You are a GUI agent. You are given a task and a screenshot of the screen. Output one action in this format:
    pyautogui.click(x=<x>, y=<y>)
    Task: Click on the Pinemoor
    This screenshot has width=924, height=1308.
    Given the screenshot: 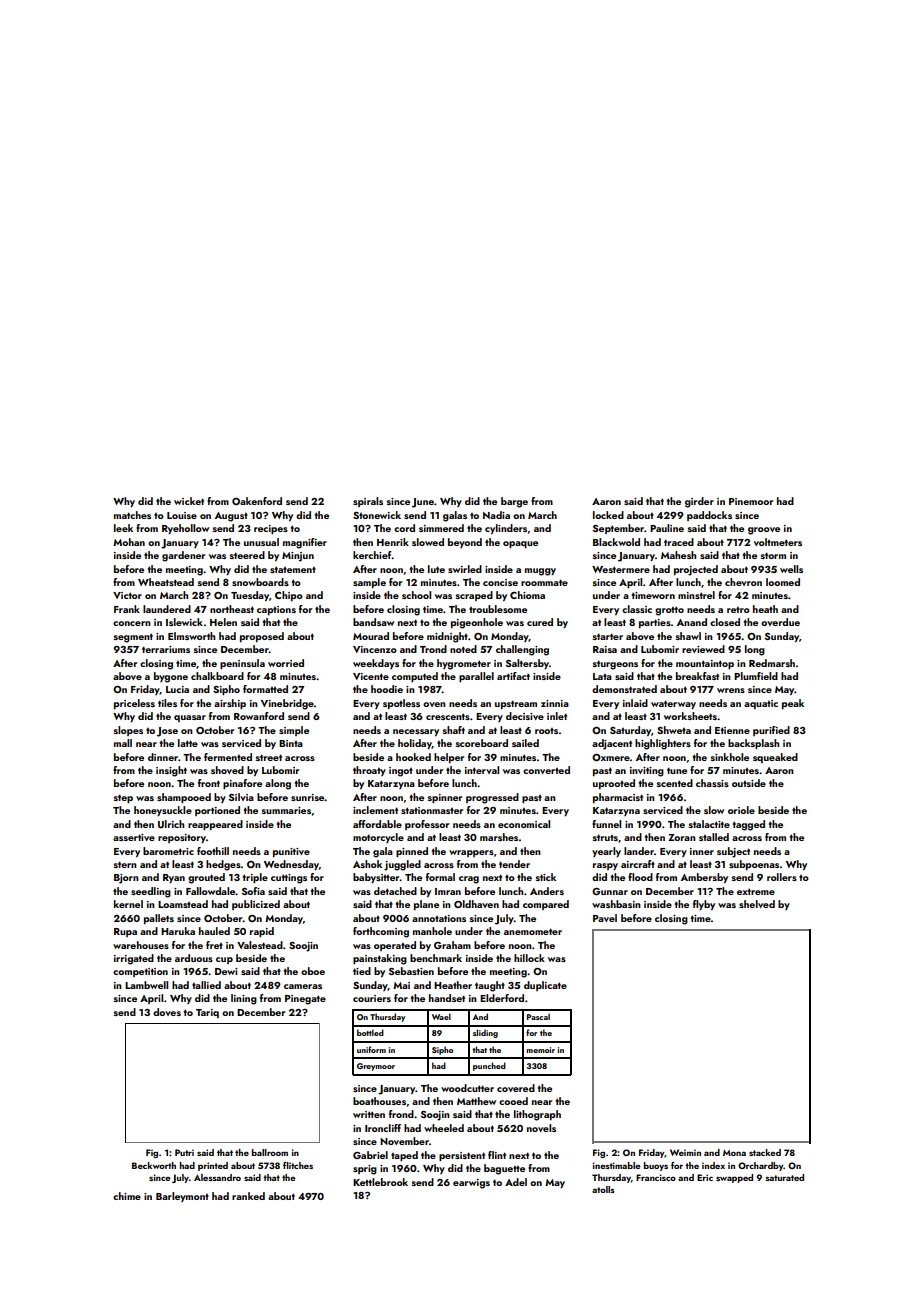 What is the action you would take?
    pyautogui.click(x=751, y=501)
